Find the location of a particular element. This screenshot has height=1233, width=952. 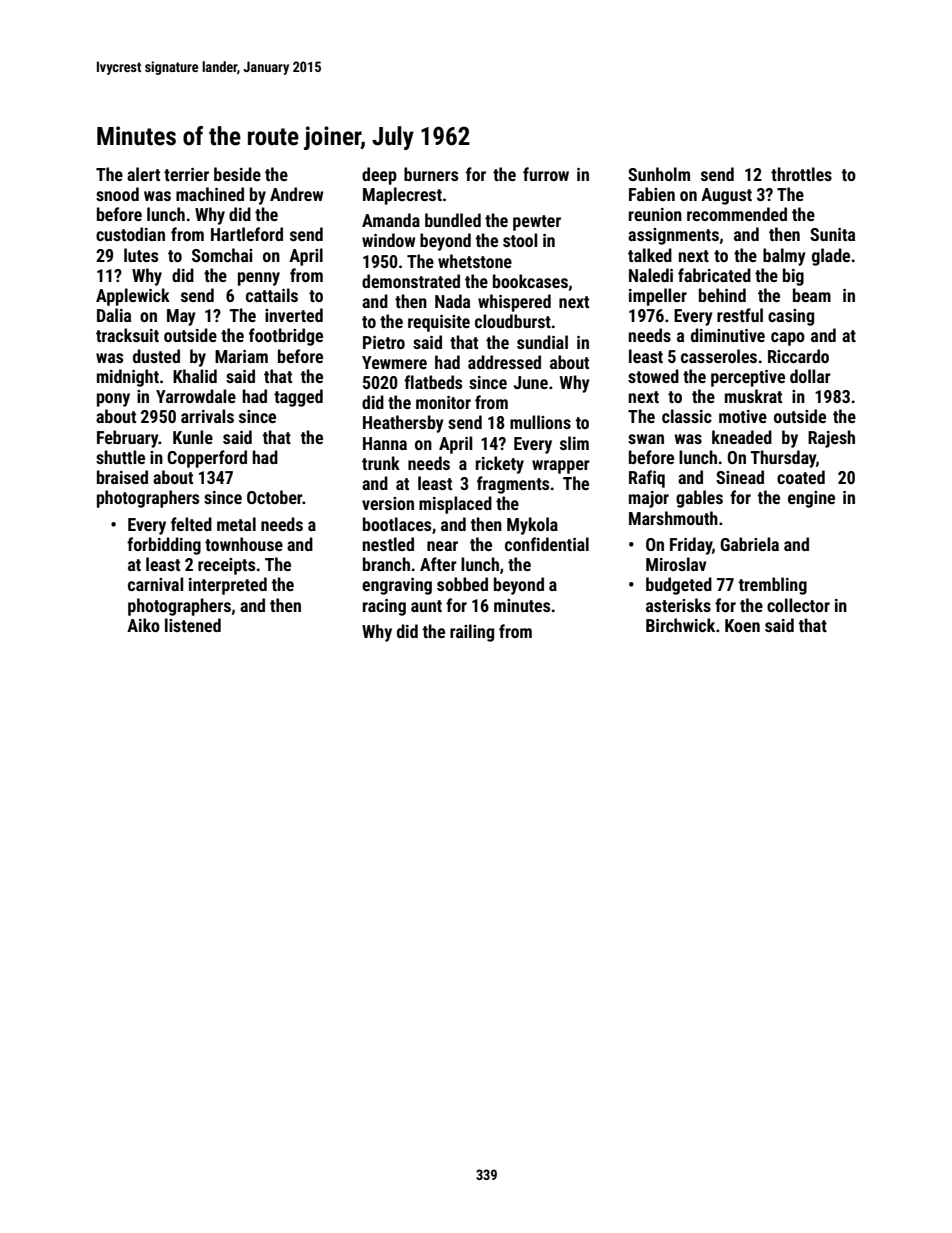

bookcases is located at coordinates (530, 281).
